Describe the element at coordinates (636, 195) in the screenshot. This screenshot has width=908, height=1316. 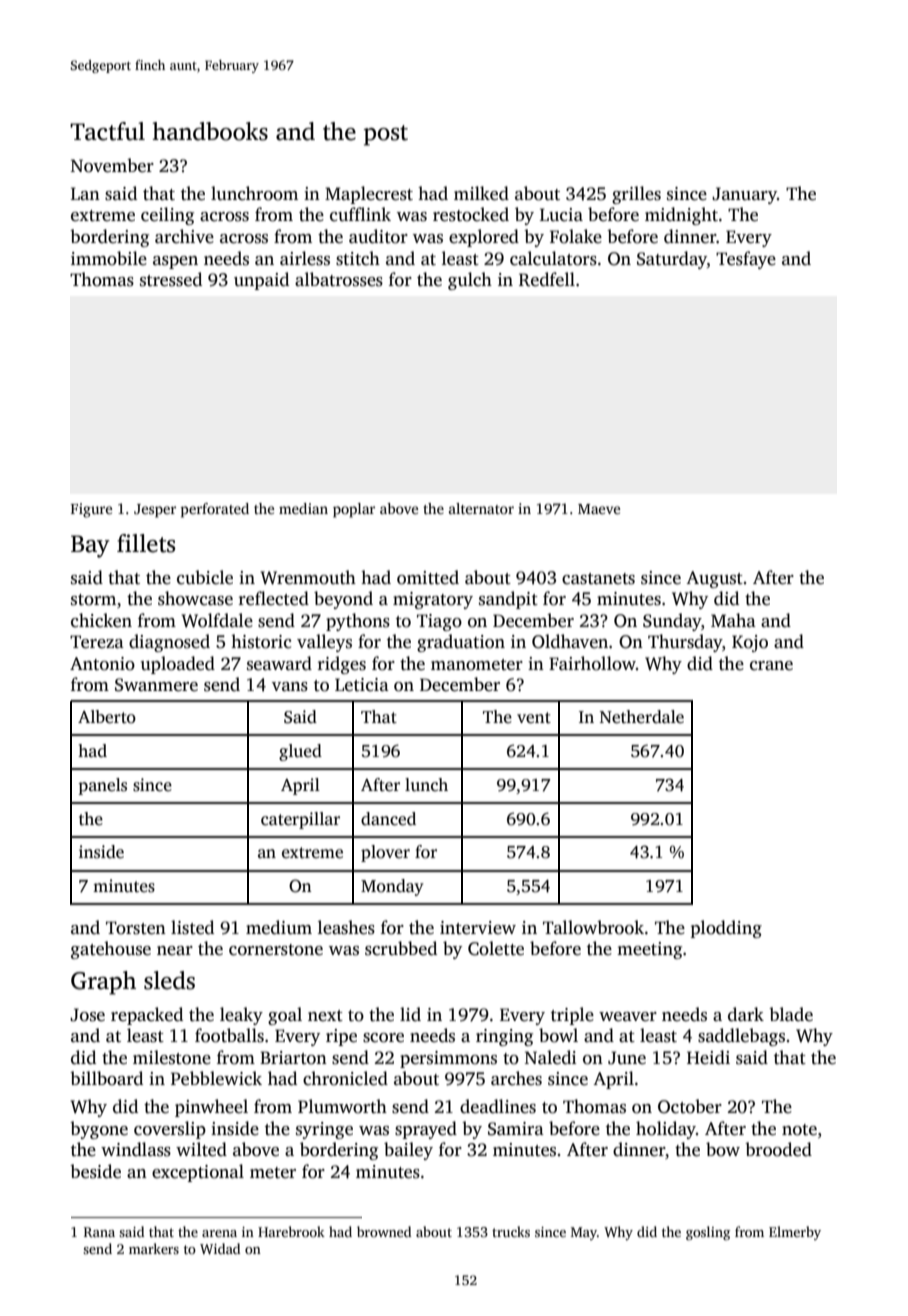
I see `grilles` at that location.
